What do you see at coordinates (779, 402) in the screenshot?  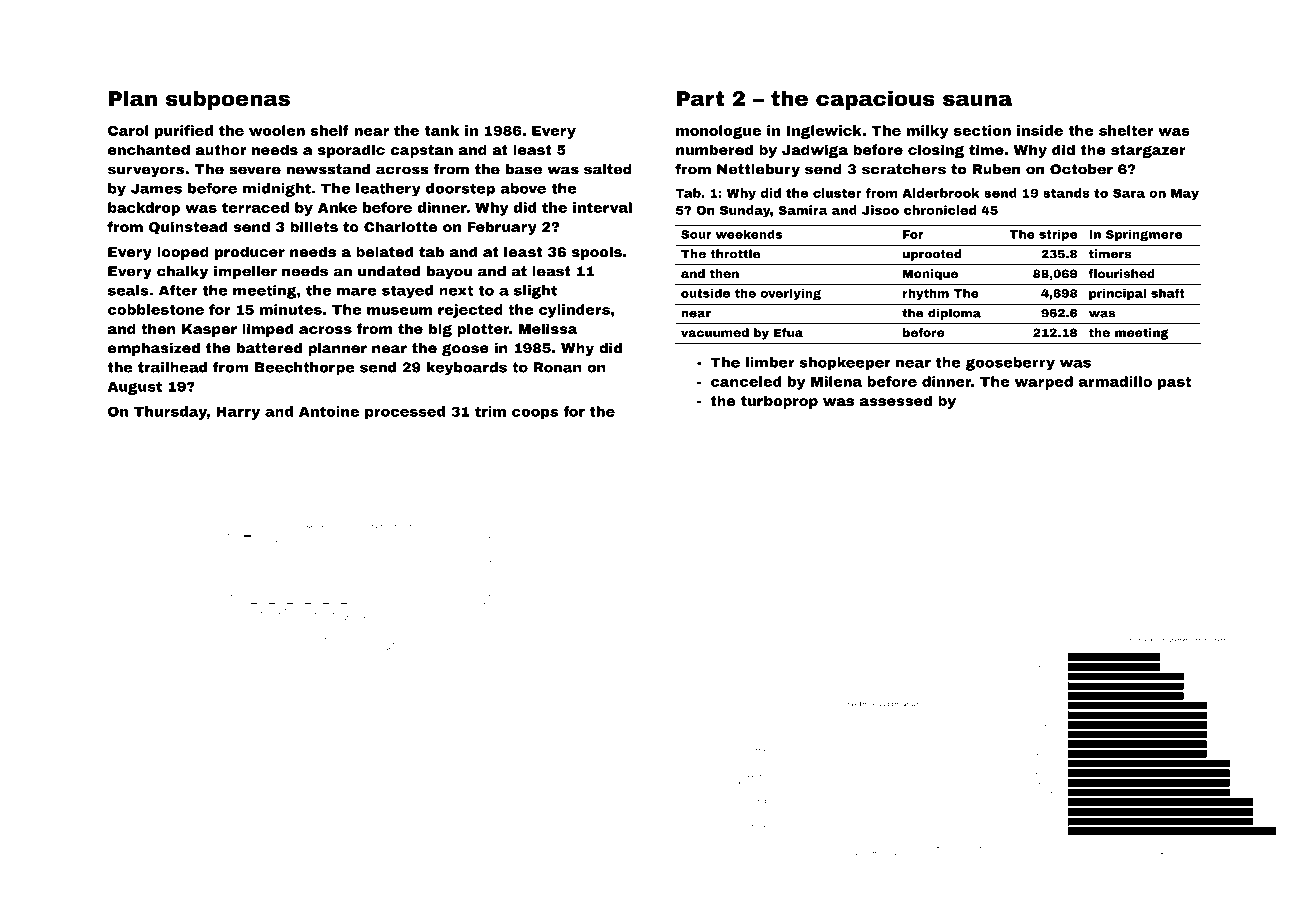 I see `turboprop` at bounding box center [779, 402].
